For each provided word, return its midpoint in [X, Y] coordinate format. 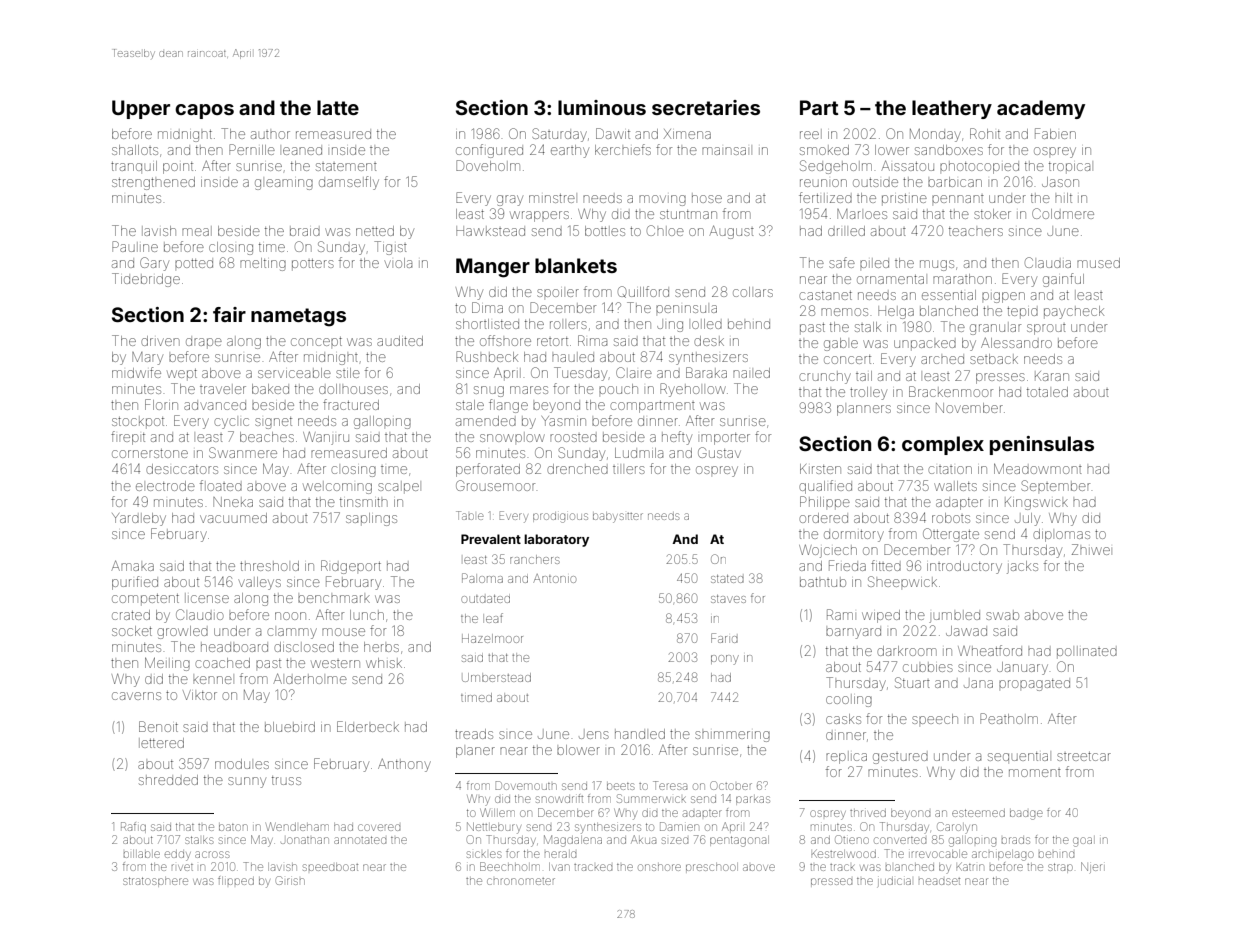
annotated [360, 840]
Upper [141, 109]
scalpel [398, 487]
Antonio [554, 578]
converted [900, 840]
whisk [384, 663]
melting [263, 264]
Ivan [559, 867]
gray [510, 200]
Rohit [985, 133]
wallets [955, 486]
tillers [629, 470]
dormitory [854, 536]
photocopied [979, 167]
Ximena [687, 134]
